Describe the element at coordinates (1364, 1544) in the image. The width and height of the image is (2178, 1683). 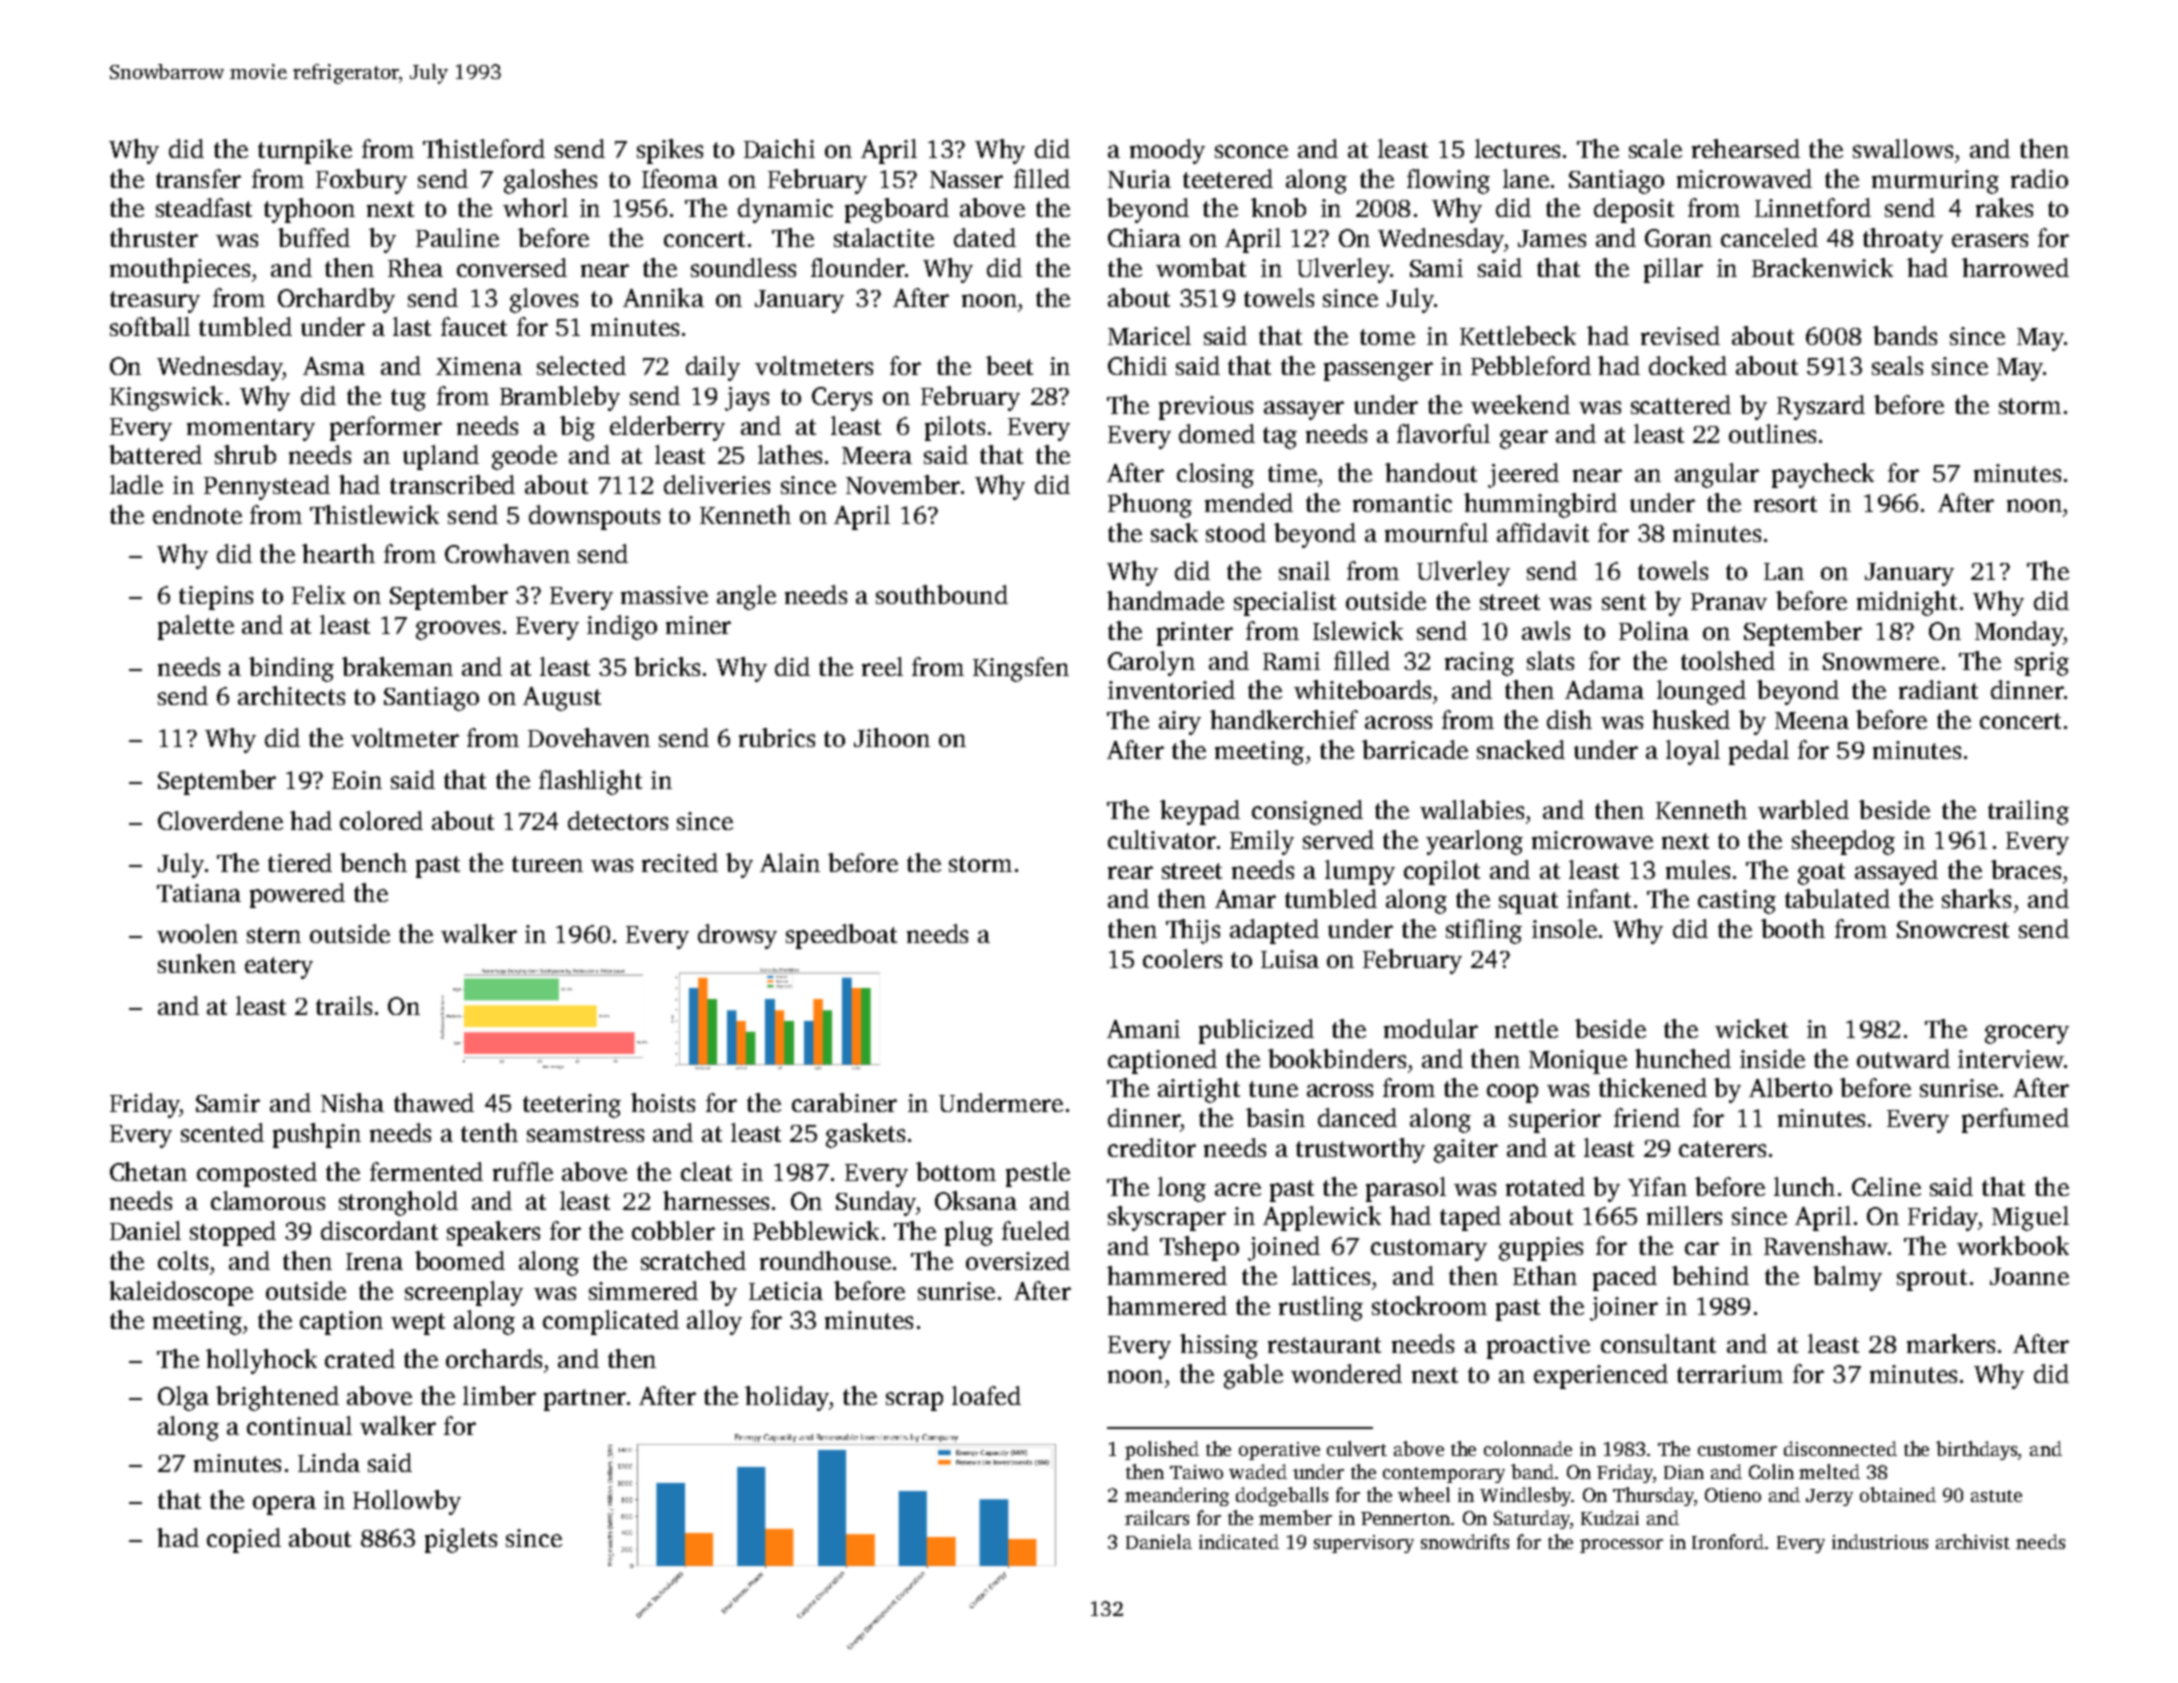
I see `supervisory` at that location.
